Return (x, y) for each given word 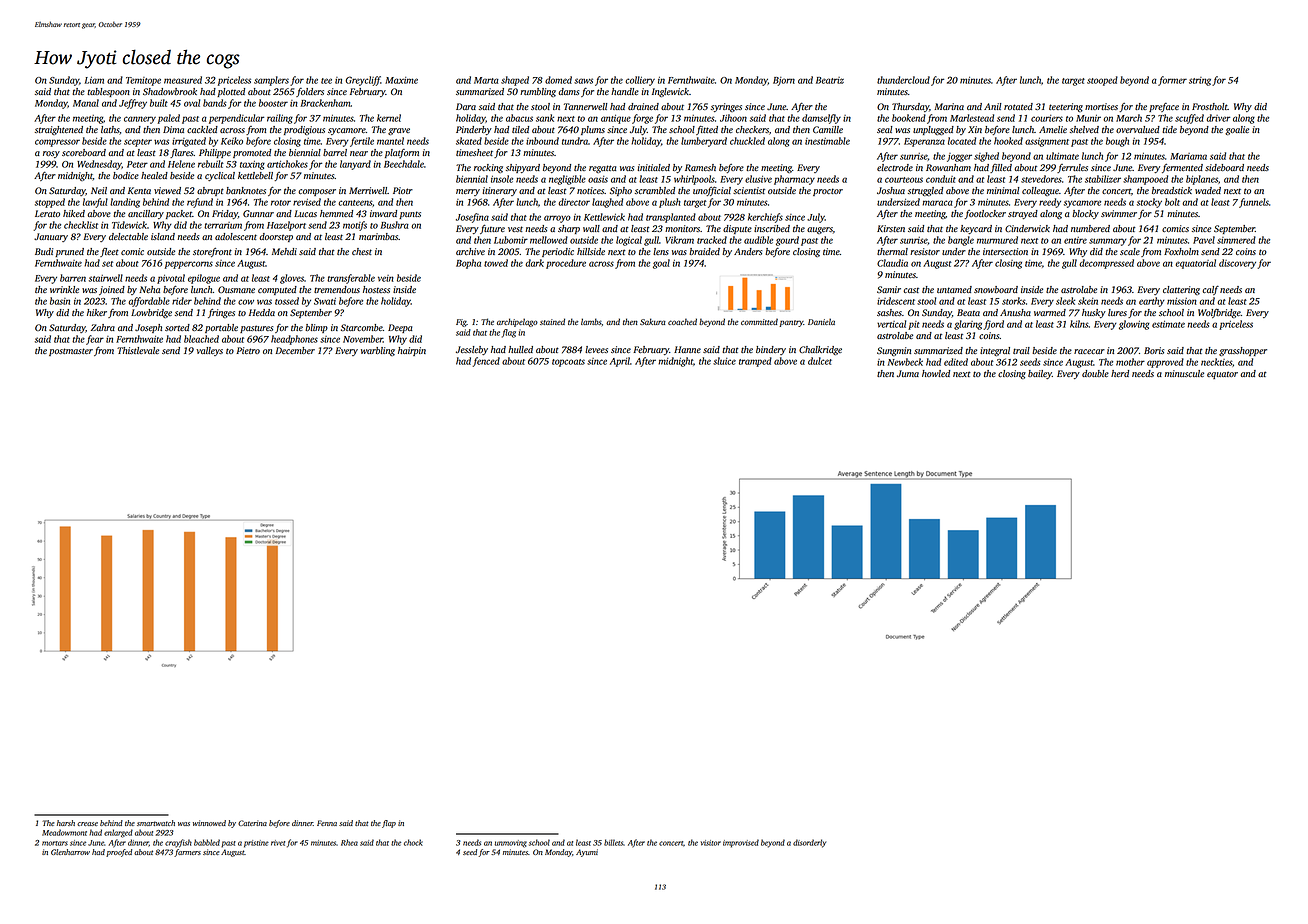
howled (936, 373)
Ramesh (700, 167)
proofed (119, 853)
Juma (908, 373)
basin (60, 301)
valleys (209, 351)
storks (1014, 301)
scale (1130, 251)
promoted (252, 153)
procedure (566, 264)
